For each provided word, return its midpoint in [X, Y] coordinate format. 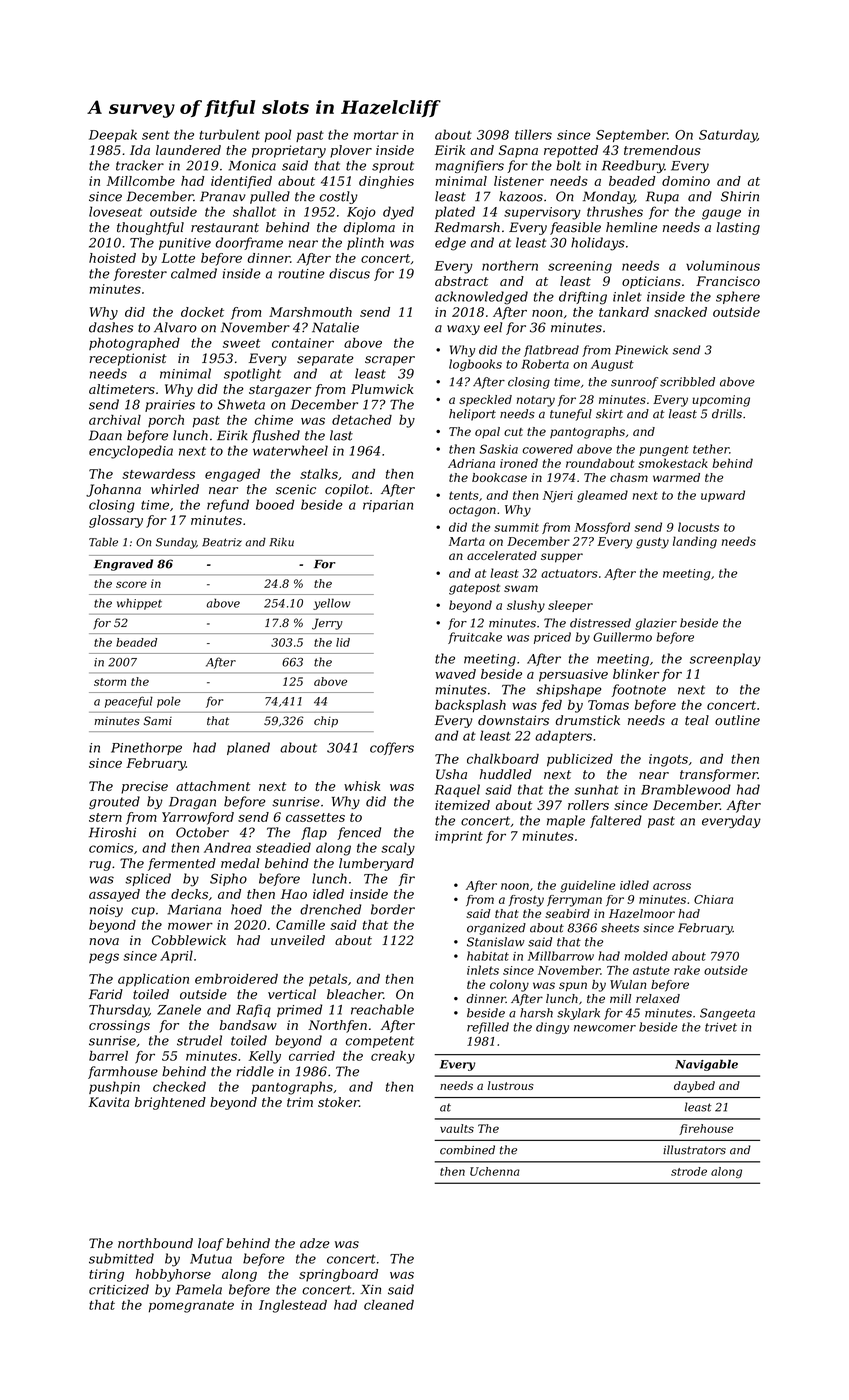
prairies [170, 406]
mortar [376, 135]
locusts [698, 527]
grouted [114, 802]
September [631, 135]
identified [241, 182]
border [393, 909]
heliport [472, 415]
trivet [721, 1027]
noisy [106, 911]
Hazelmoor [642, 913]
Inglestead [293, 1306]
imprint [459, 837]
